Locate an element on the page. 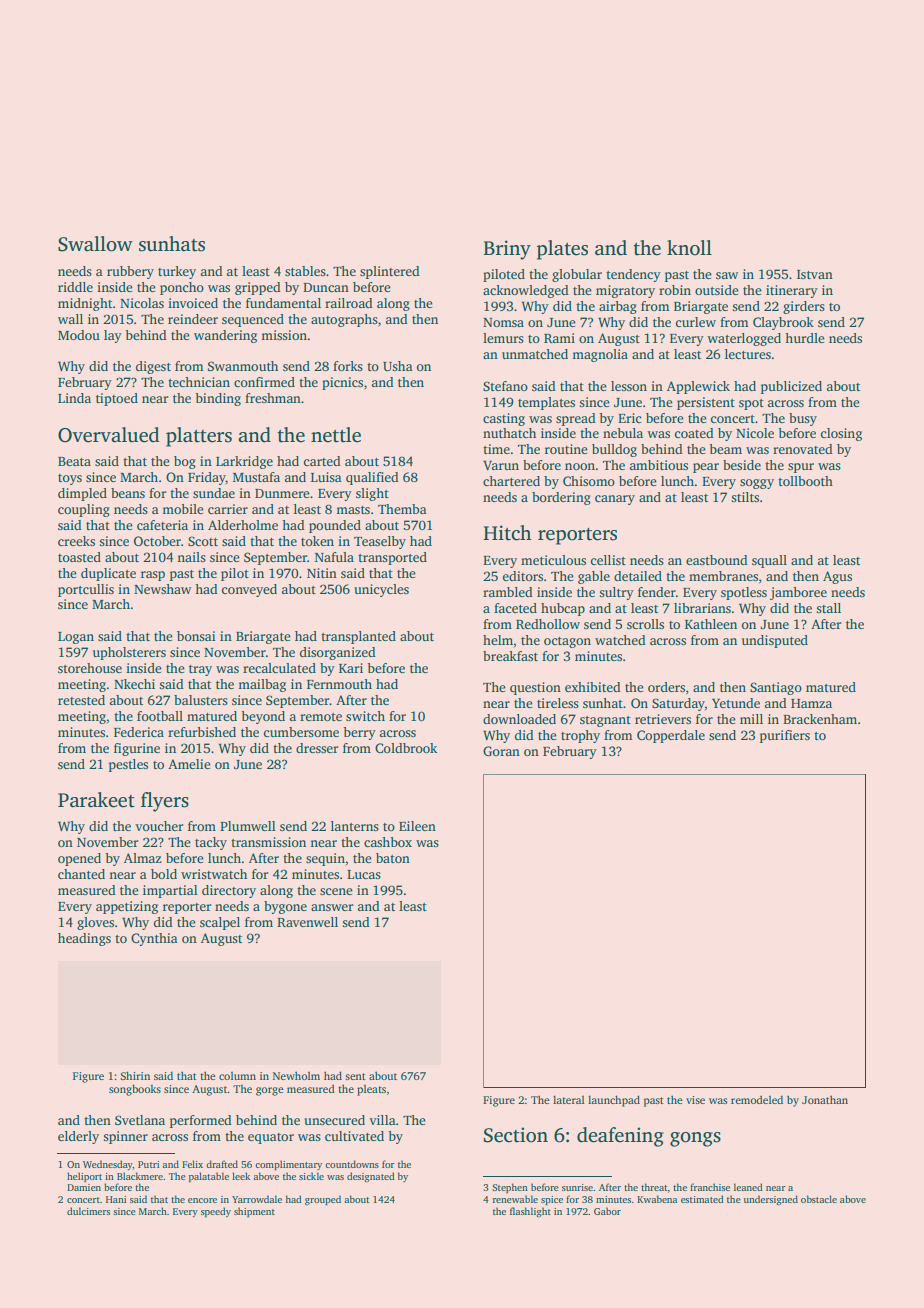 The height and width of the document is (1308, 924). Jonathan is located at coordinates (825, 1099).
